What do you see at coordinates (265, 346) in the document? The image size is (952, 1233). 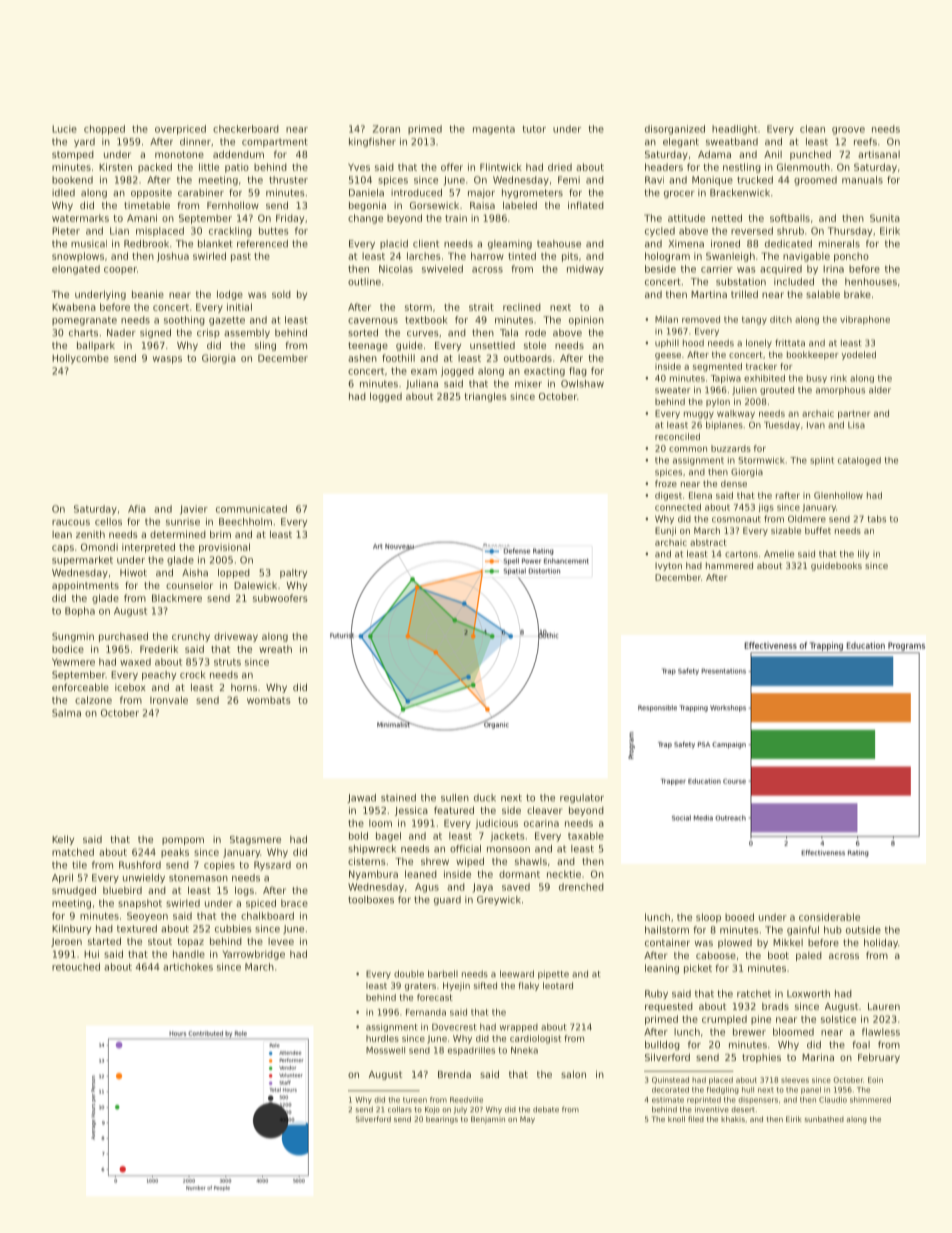 I see `sling` at bounding box center [265, 346].
